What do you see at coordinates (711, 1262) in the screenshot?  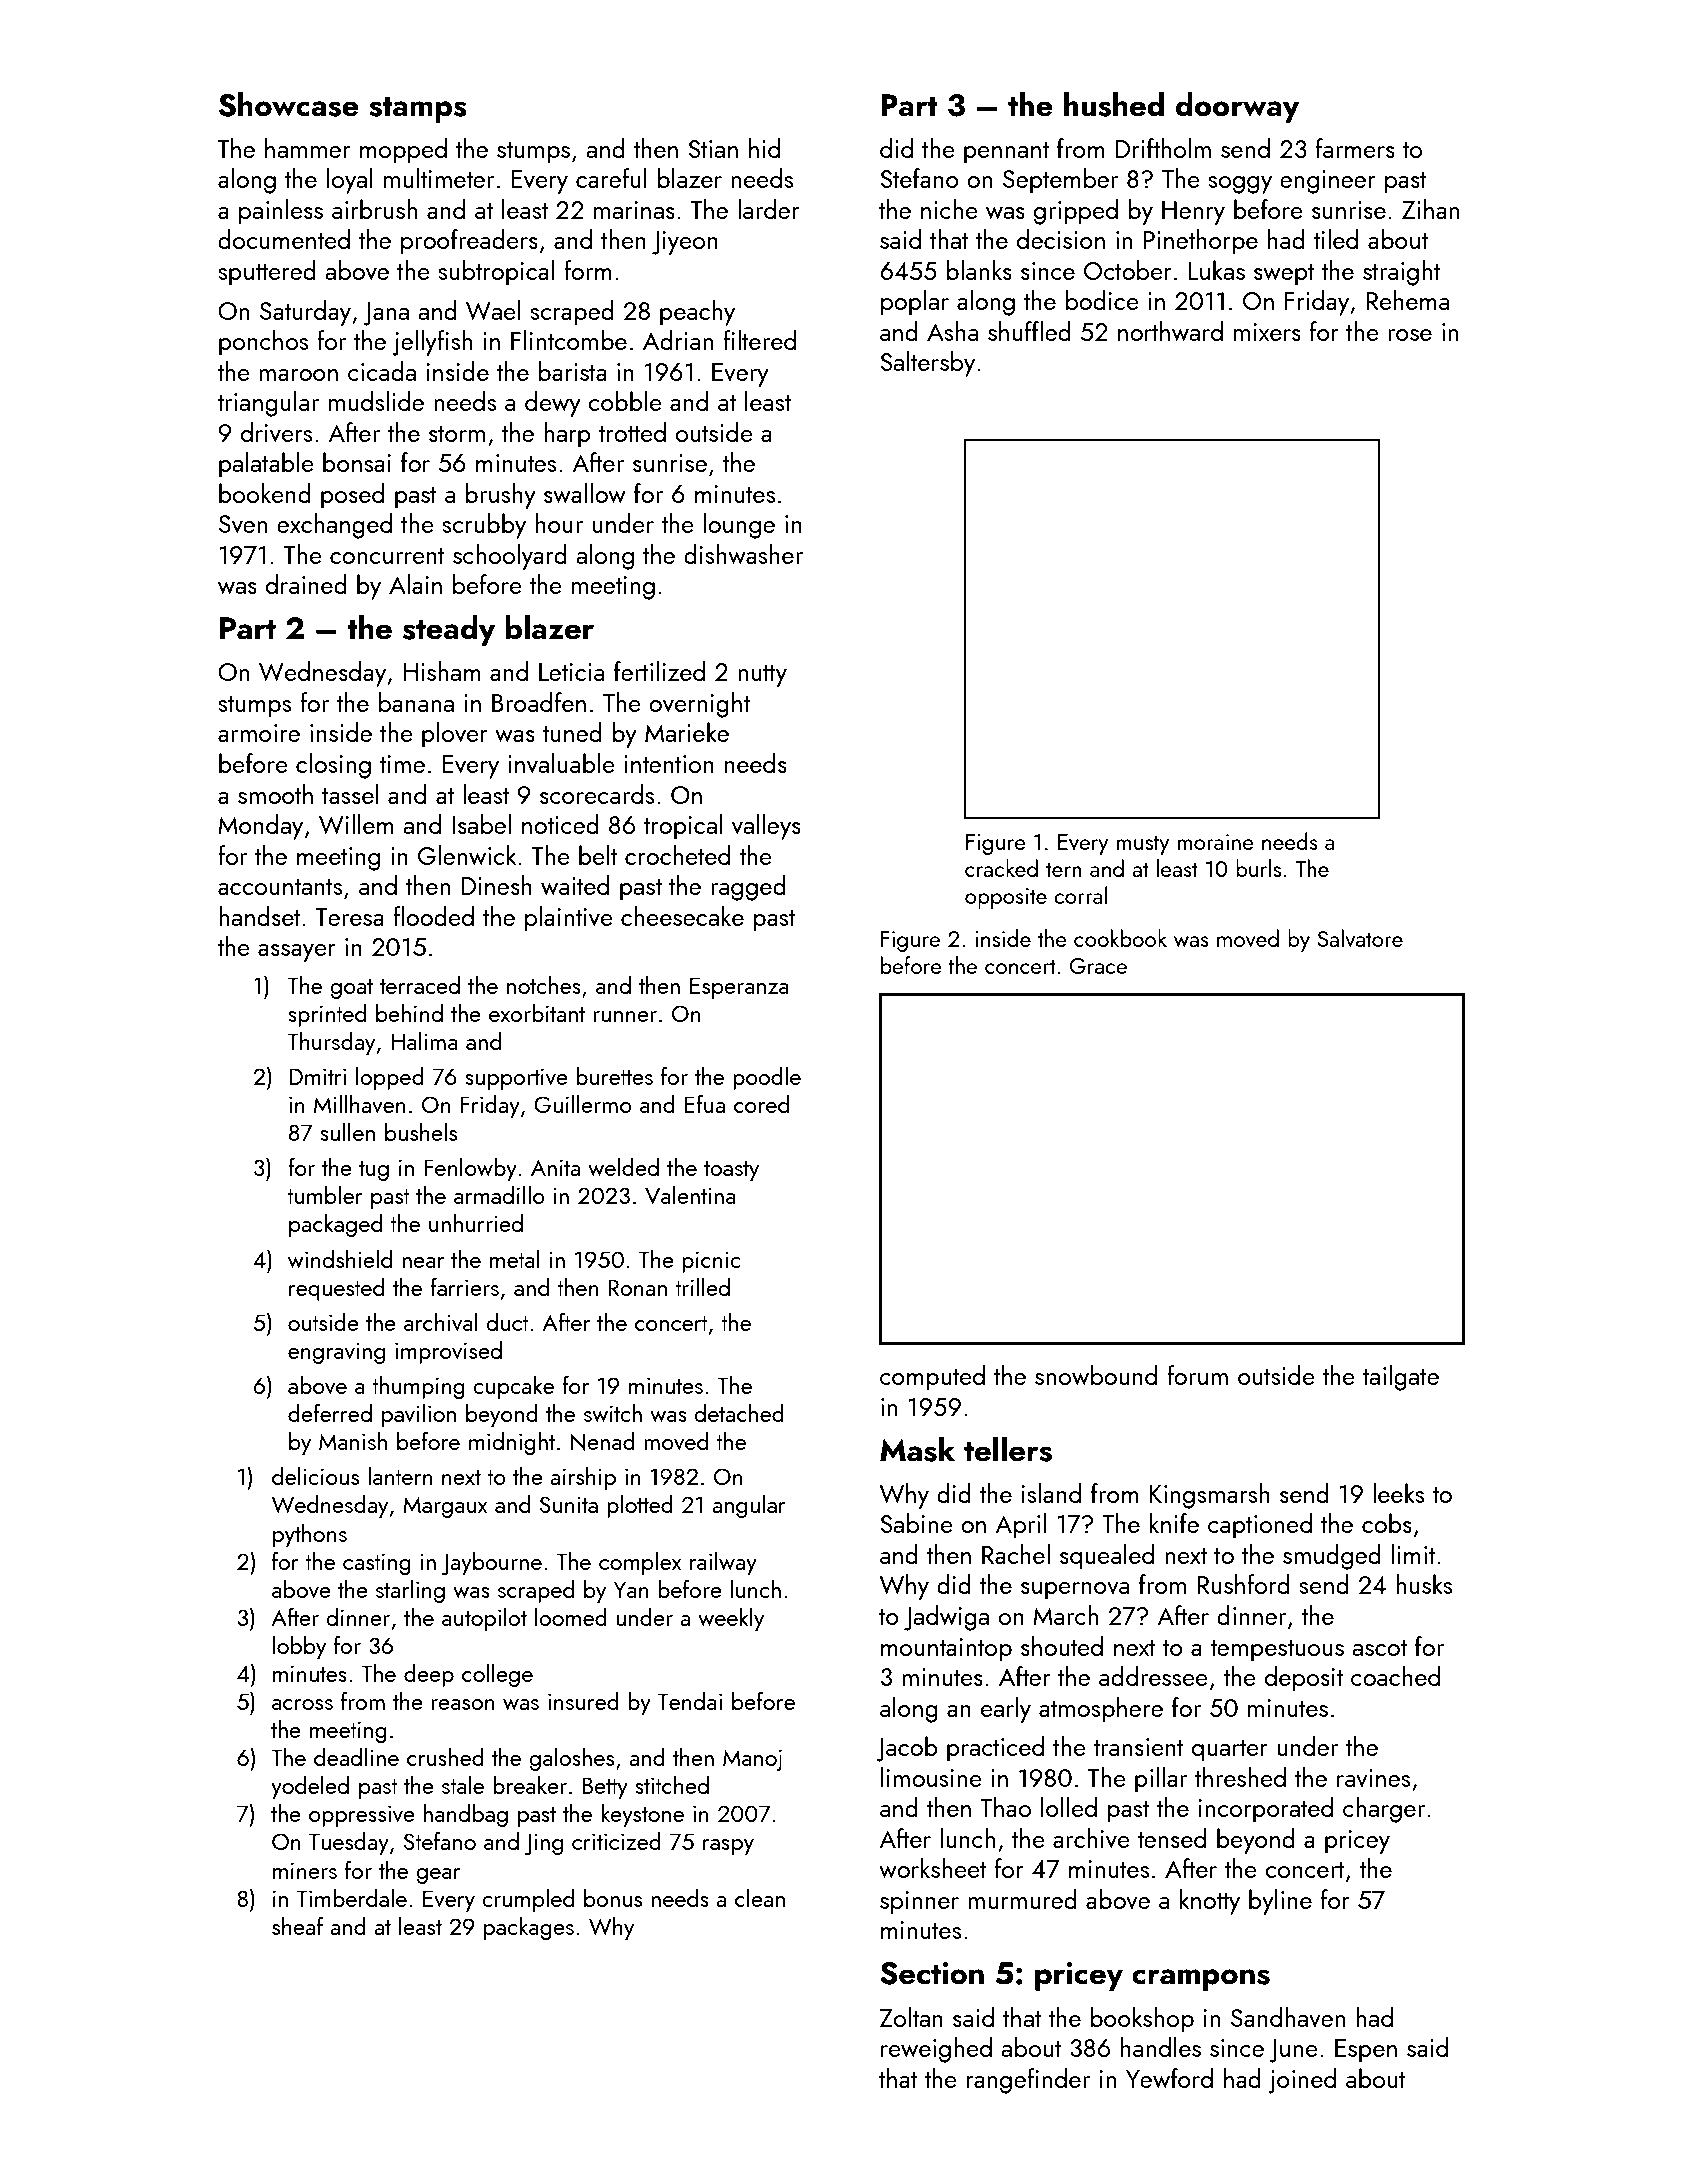 I see `picnic` at bounding box center [711, 1262].
